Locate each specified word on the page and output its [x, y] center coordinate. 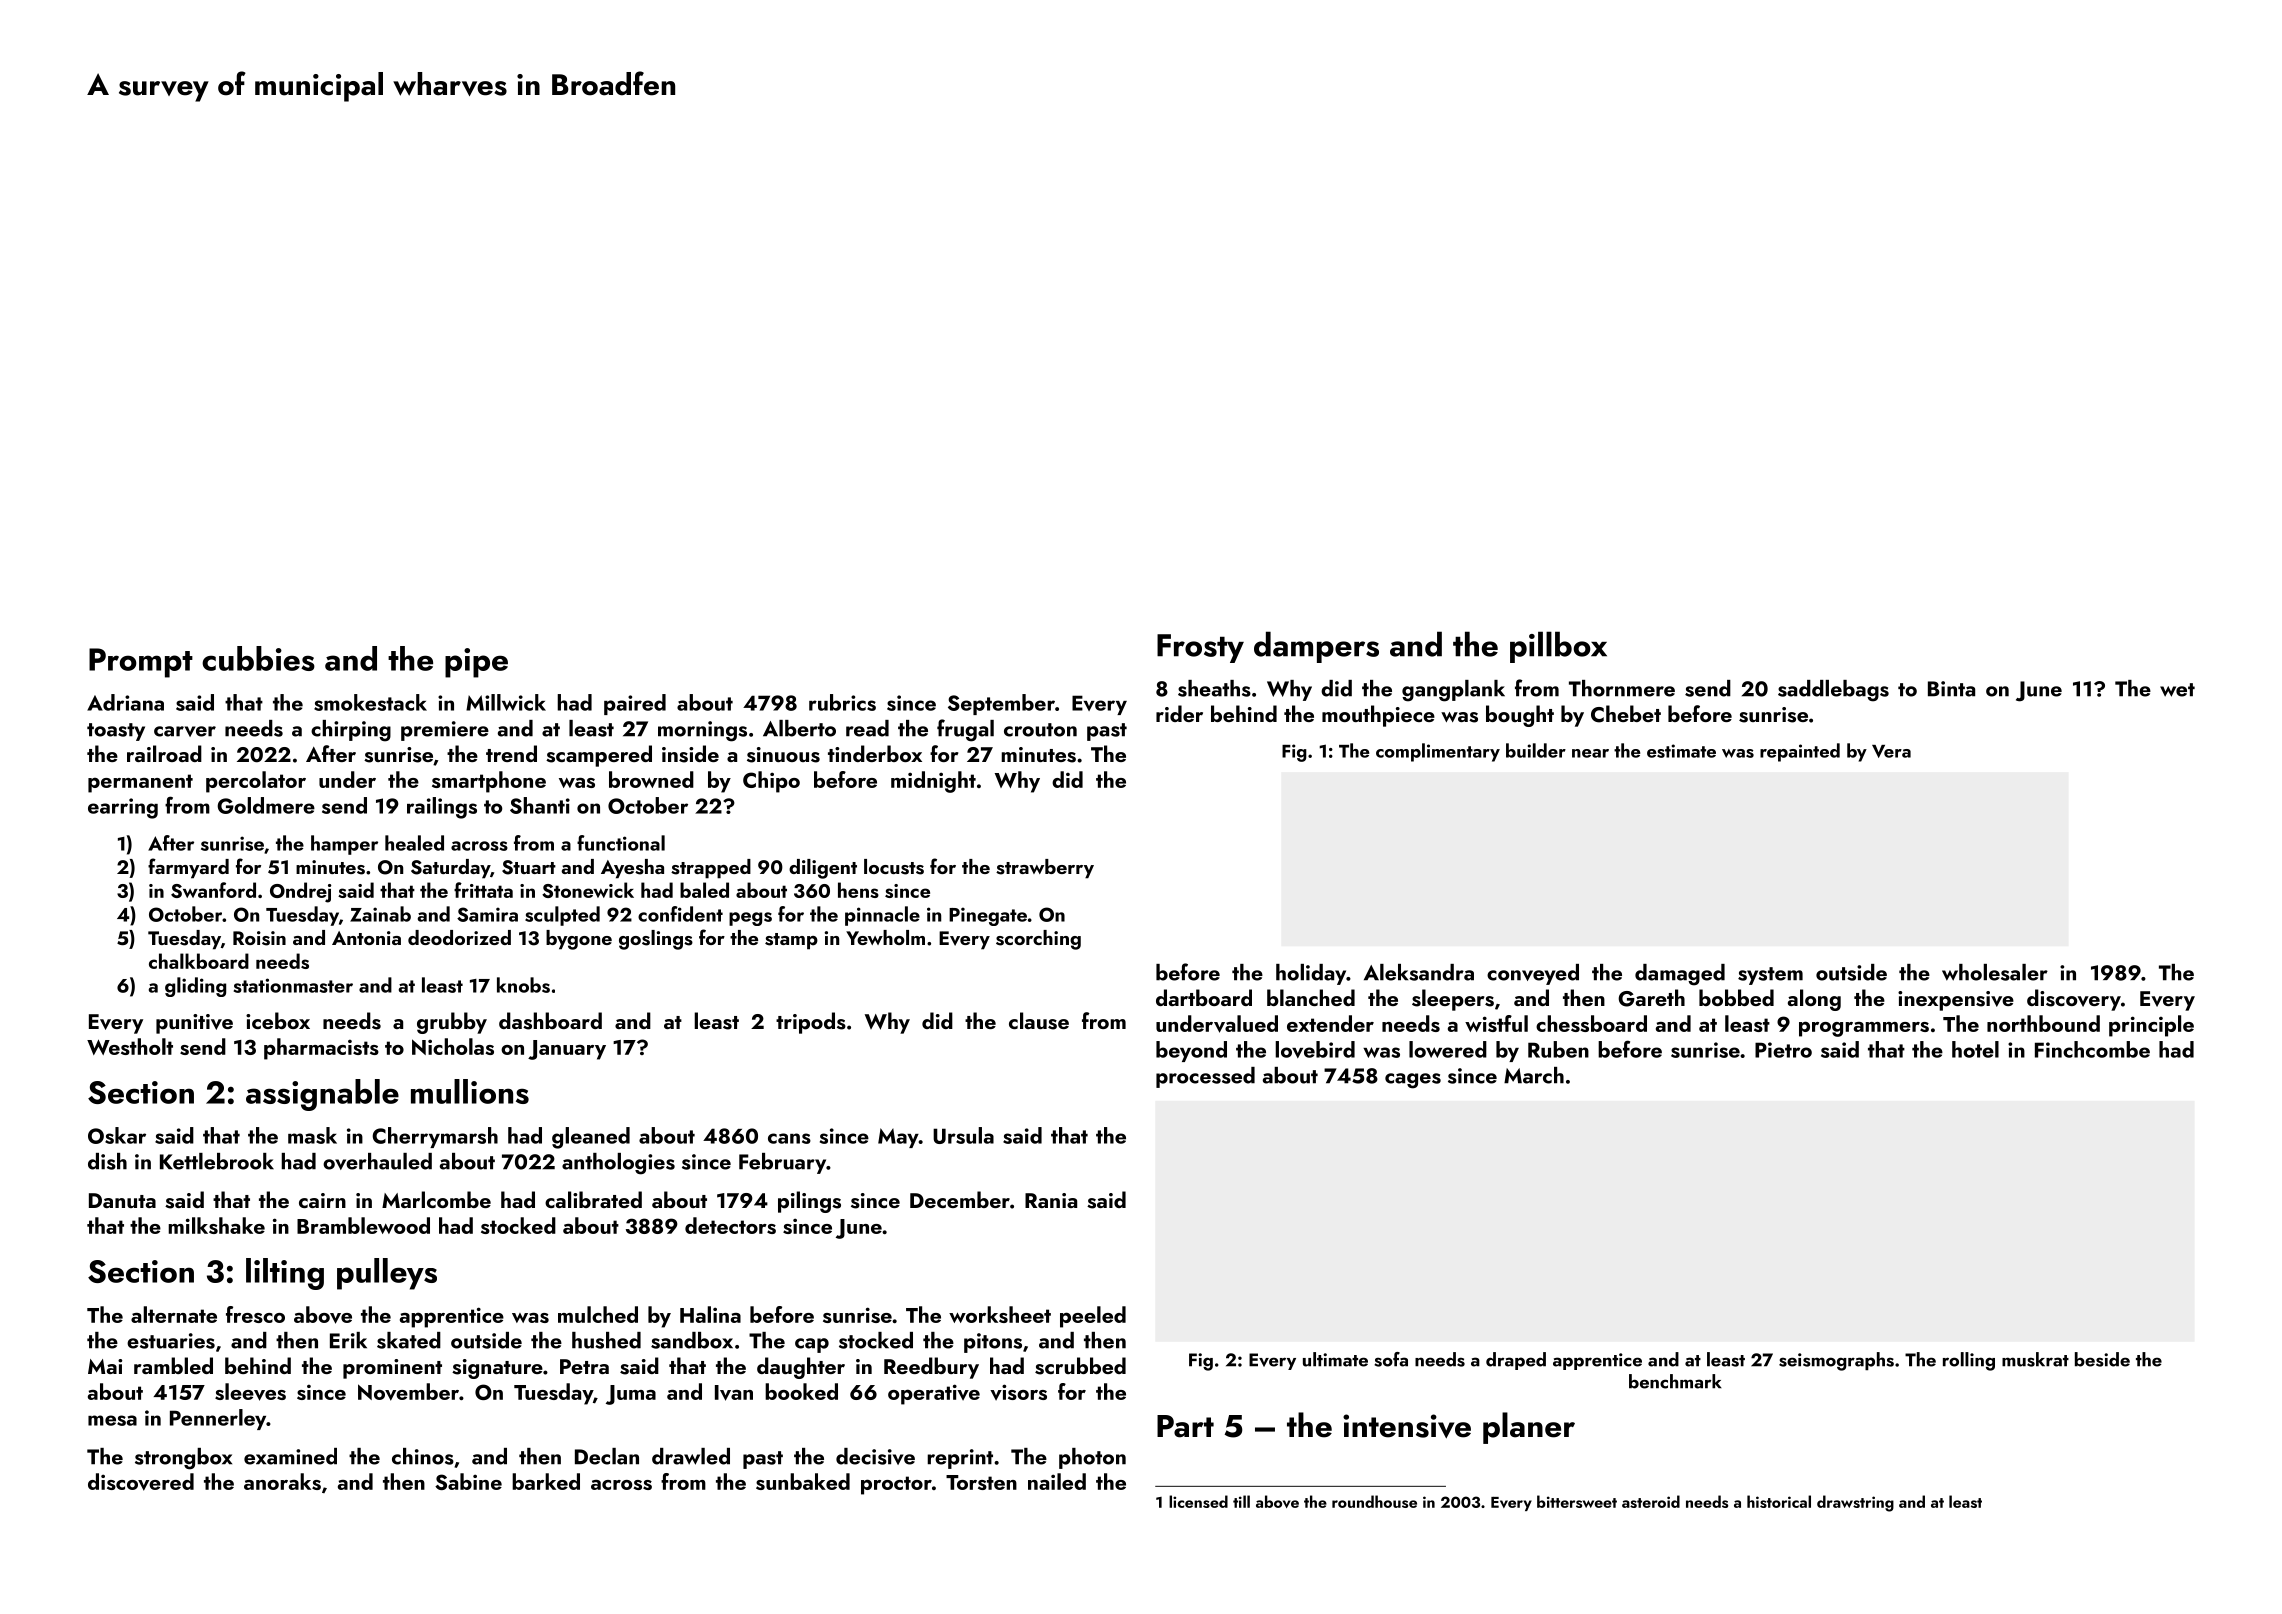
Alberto [799, 728]
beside [2102, 1359]
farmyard [188, 868]
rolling [1969, 1361]
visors [1018, 1392]
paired [635, 704]
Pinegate [988, 916]
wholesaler [1995, 972]
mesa [112, 1420]
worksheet [1000, 1314]
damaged [1680, 975]
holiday [1311, 974]
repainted [1800, 752]
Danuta [122, 1200]
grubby [452, 1023]
